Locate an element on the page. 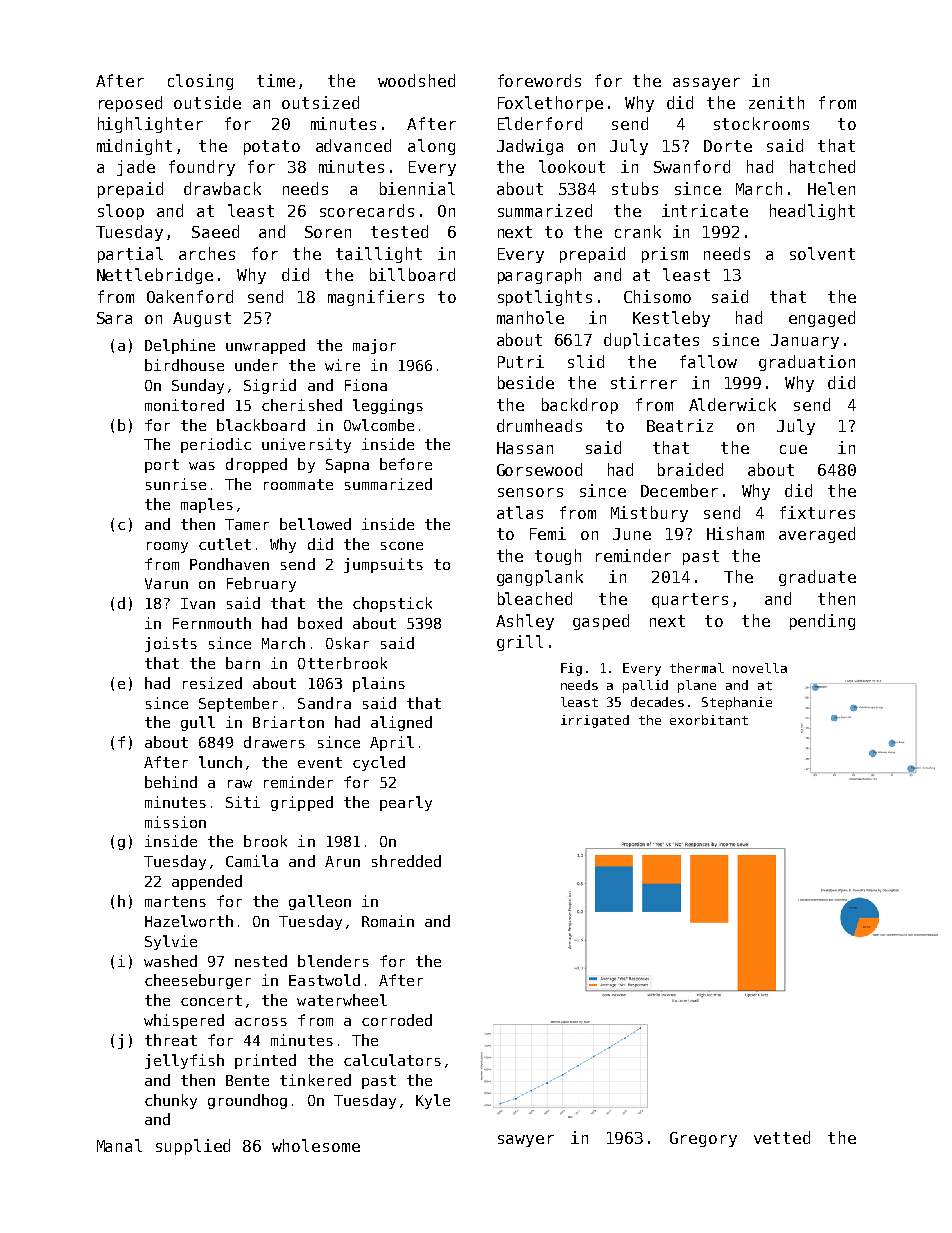 This image has height=1233, width=952. biennial is located at coordinates (417, 188).
